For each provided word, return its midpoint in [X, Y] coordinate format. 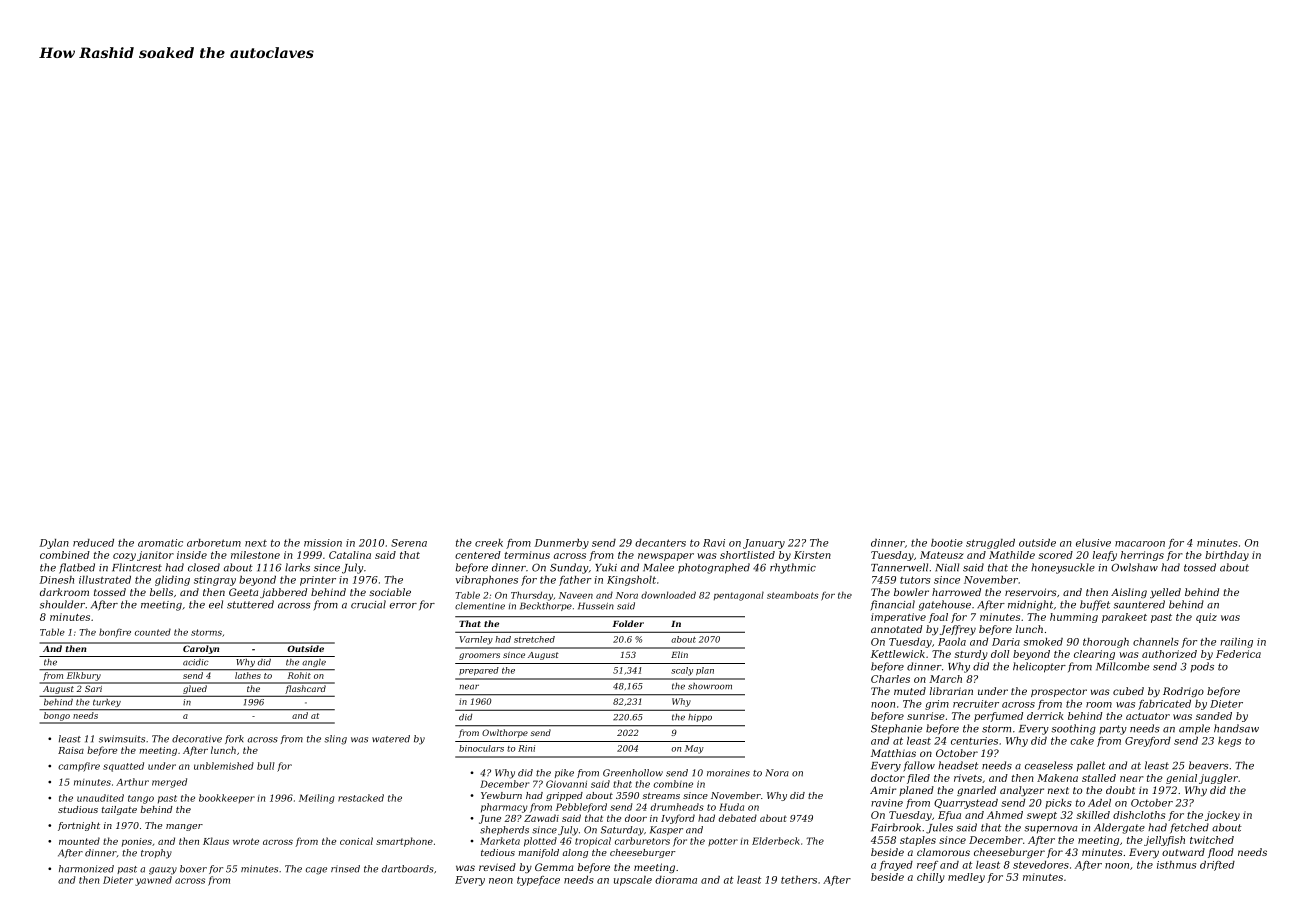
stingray [215, 581]
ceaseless [1049, 765]
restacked [361, 798]
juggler [1218, 779]
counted [153, 632]
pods [1202, 667]
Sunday [569, 568]
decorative [197, 739]
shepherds [504, 830]
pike [564, 773]
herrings [1142, 556]
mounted [79, 841]
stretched [534, 639]
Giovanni [566, 784]
